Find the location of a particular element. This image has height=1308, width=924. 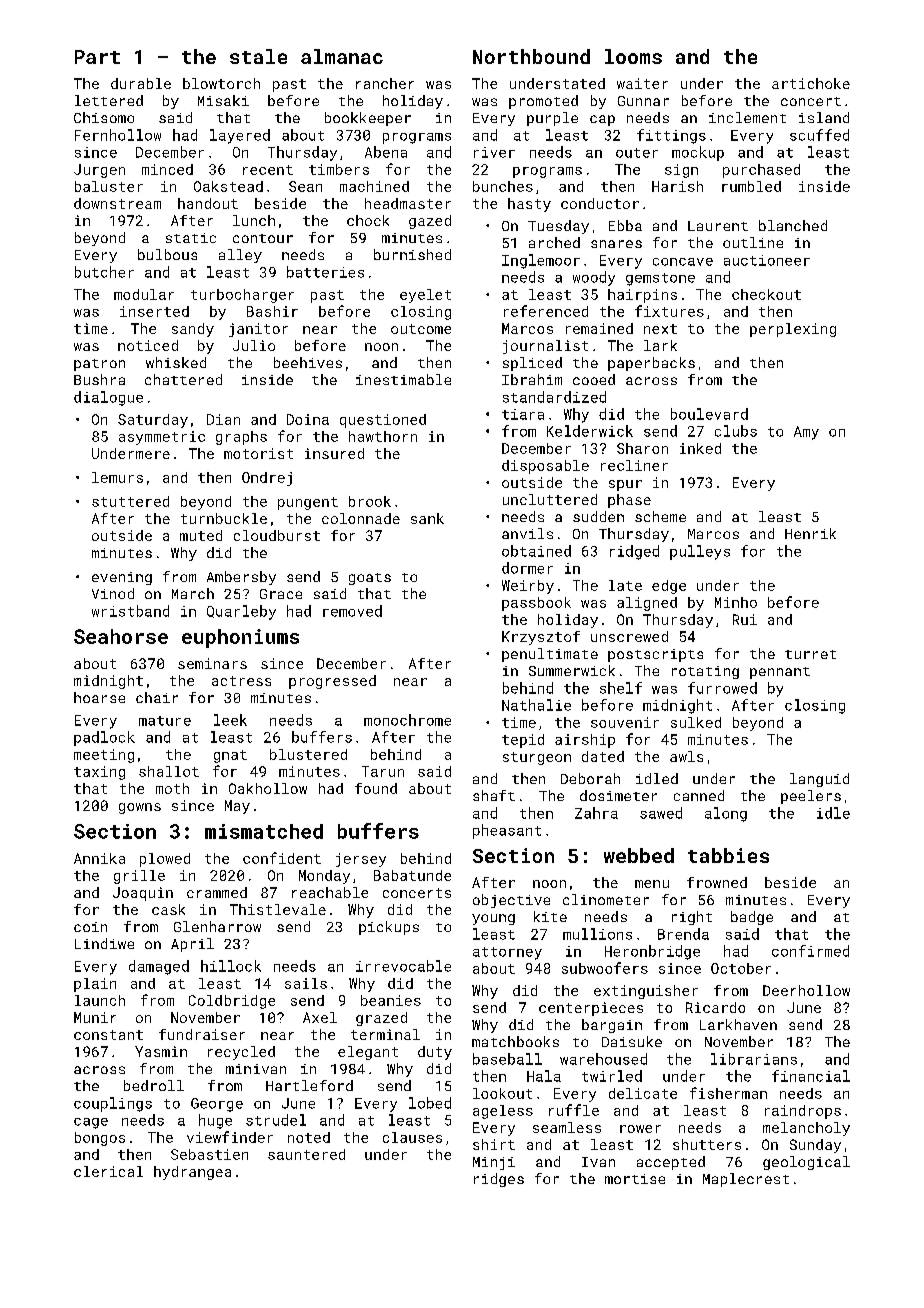

kite is located at coordinates (550, 916).
